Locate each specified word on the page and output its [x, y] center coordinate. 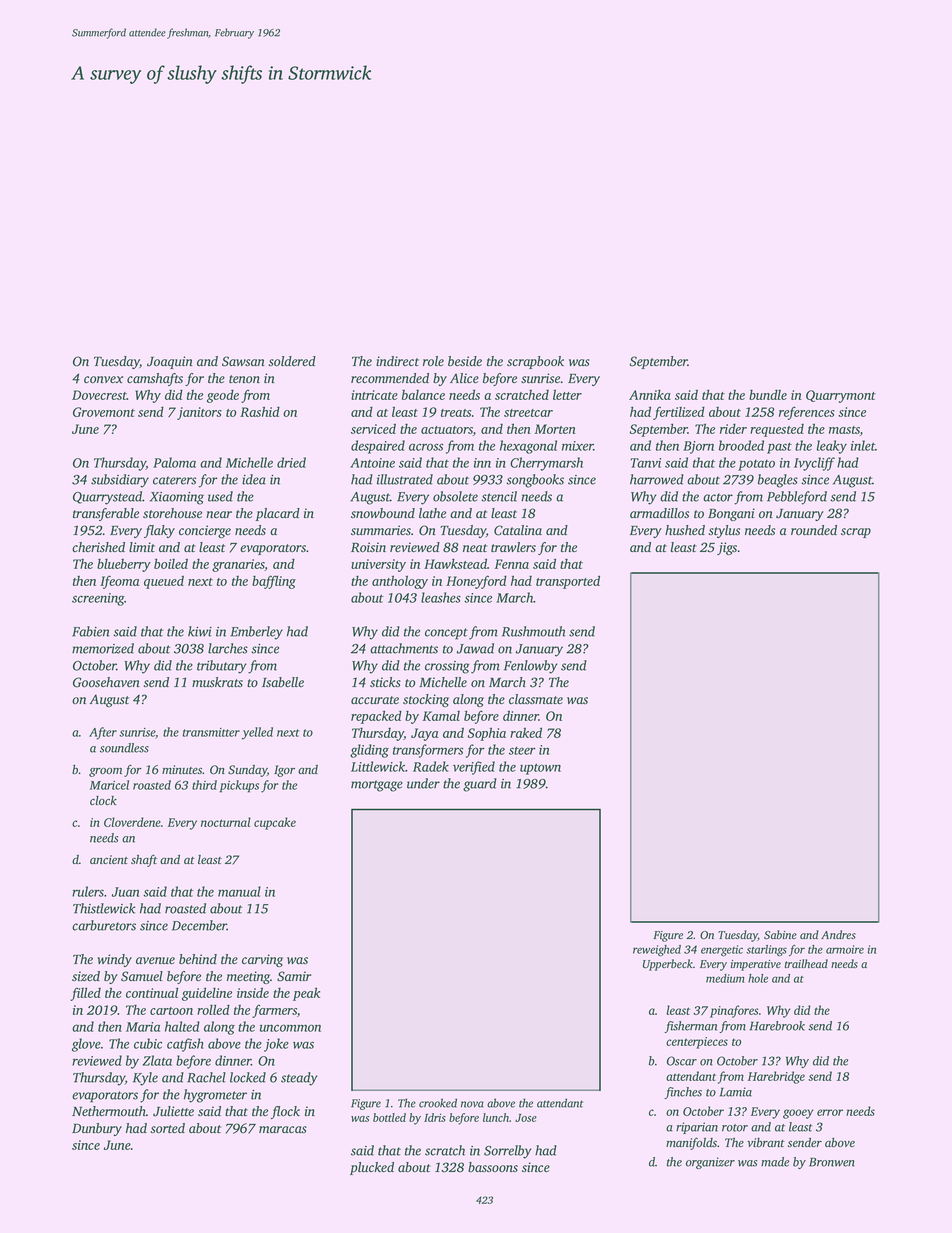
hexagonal [528, 447]
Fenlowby [531, 667]
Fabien [90, 631]
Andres [838, 934]
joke [276, 1045]
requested [777, 430]
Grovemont [104, 412]
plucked [372, 1168]
